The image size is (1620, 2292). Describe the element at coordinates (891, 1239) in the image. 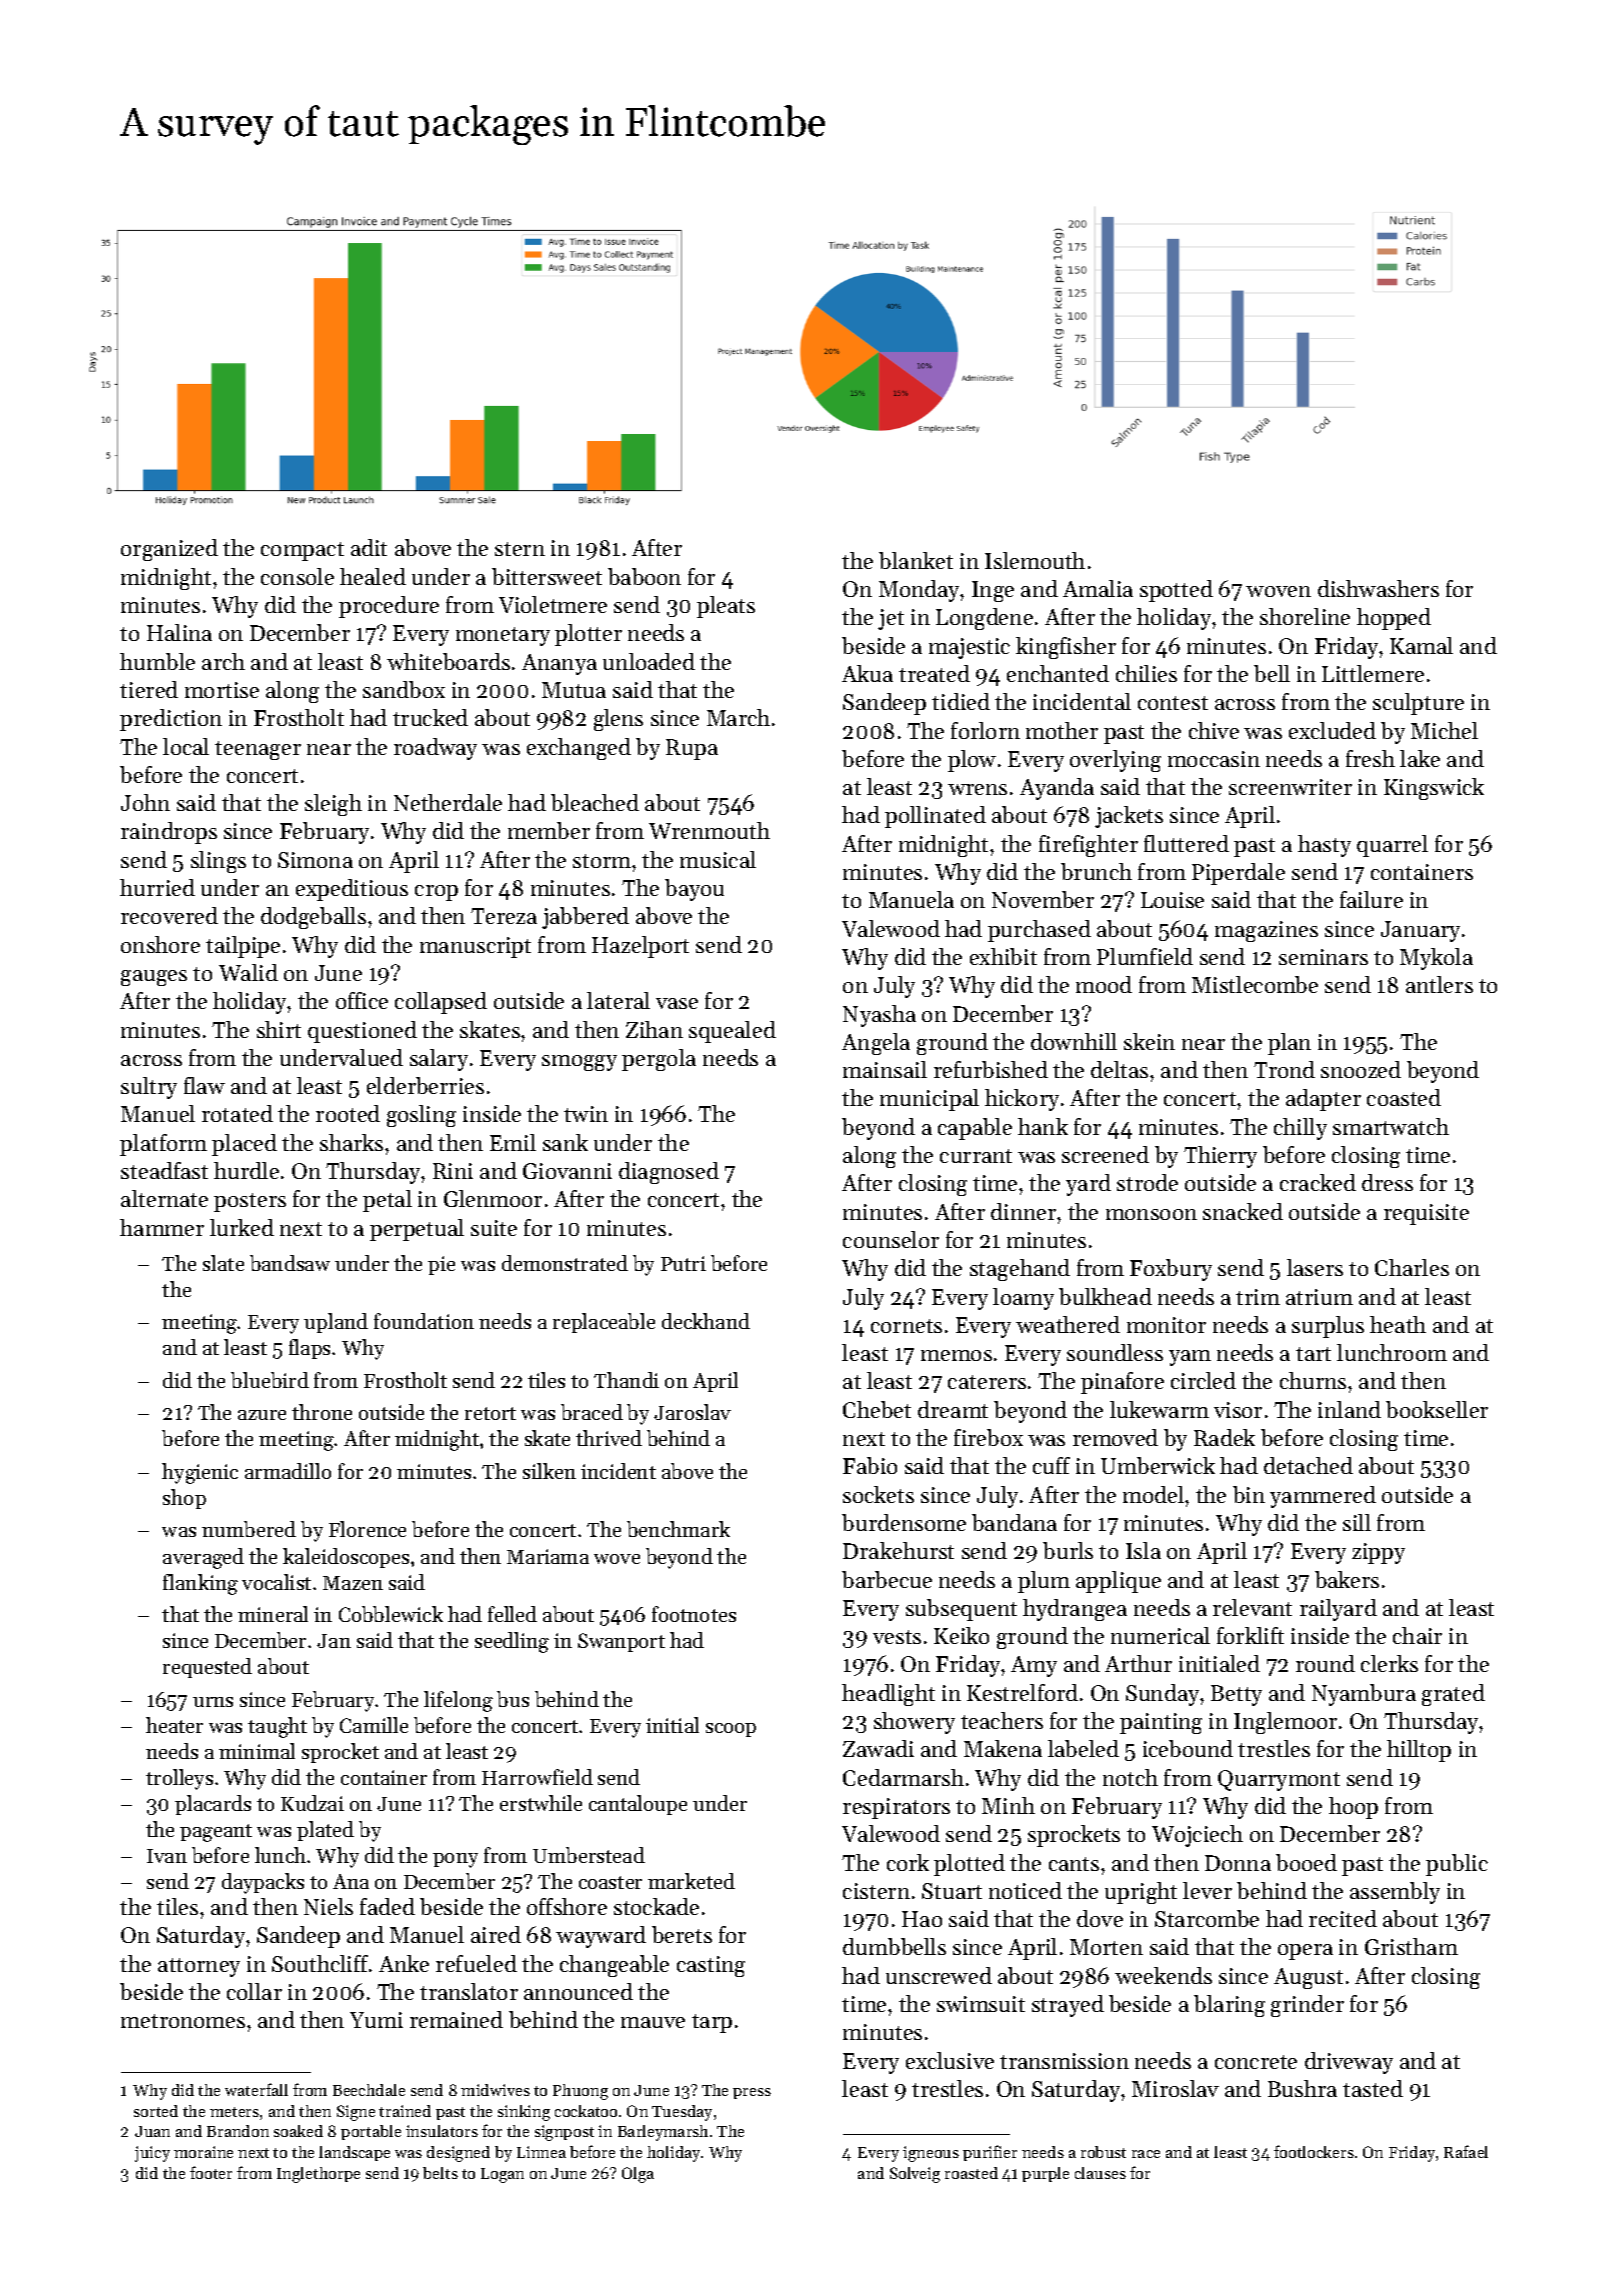

I see `counselor` at that location.
